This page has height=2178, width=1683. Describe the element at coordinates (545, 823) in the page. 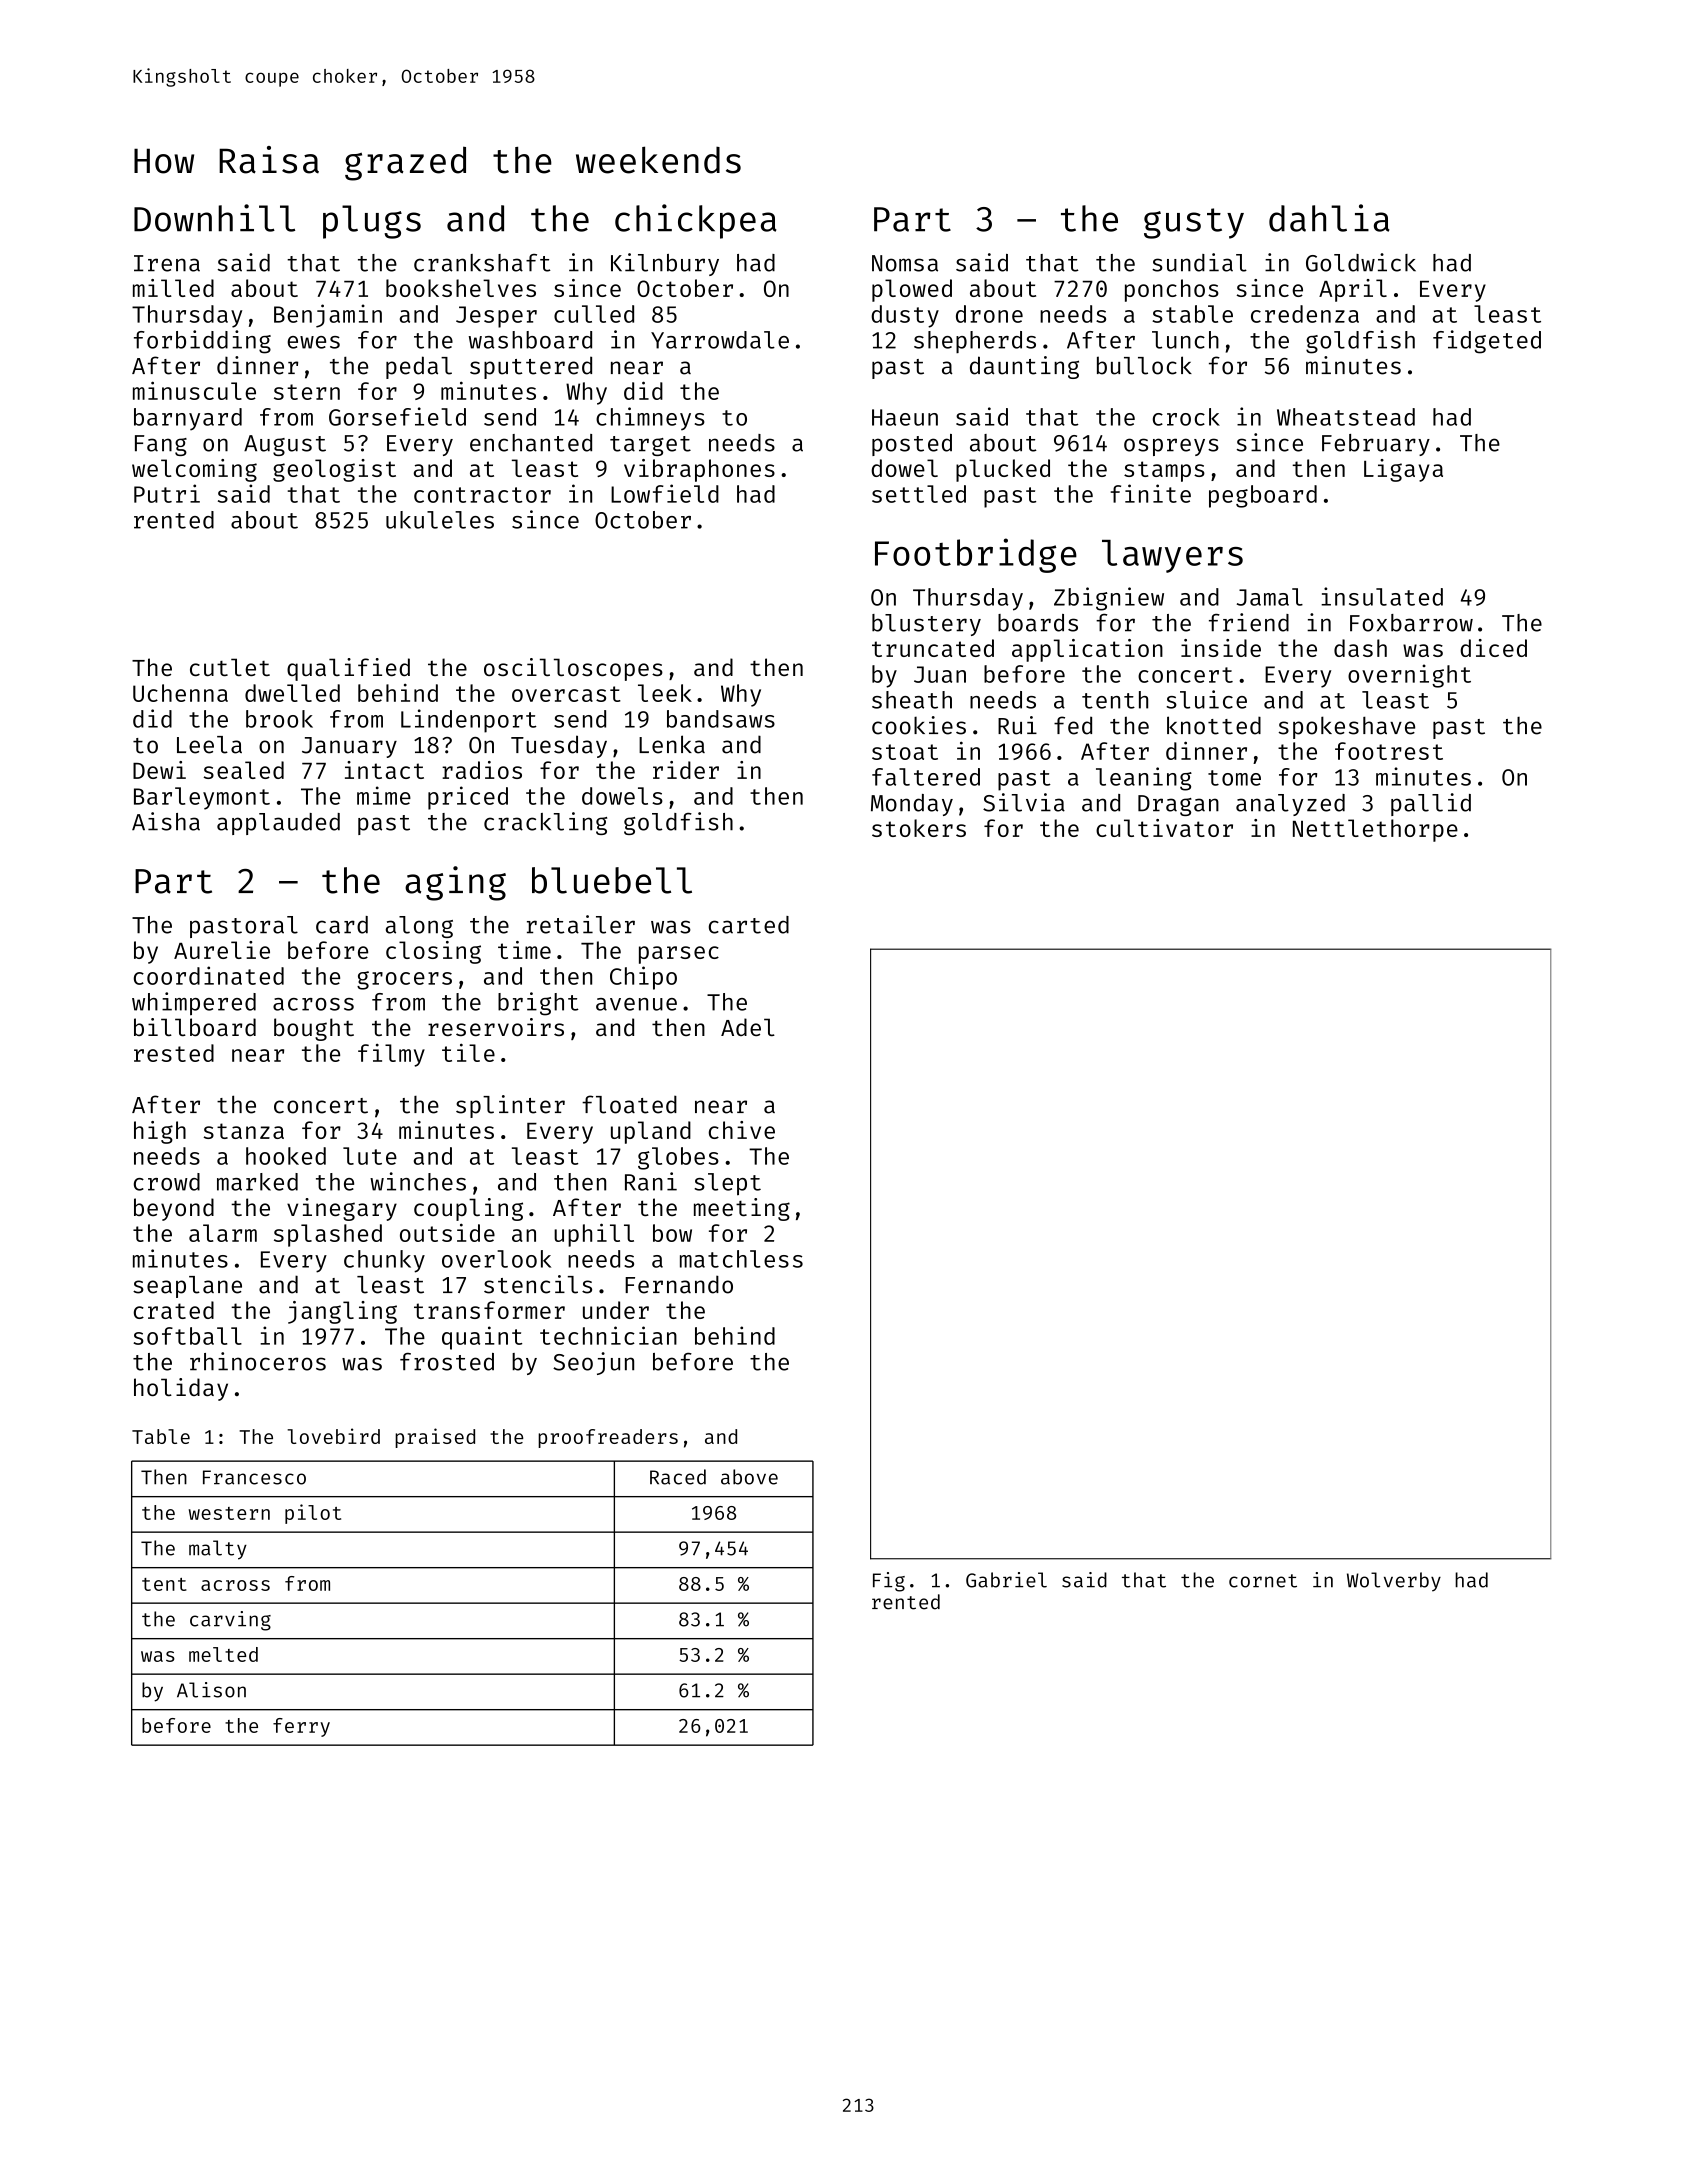

I see `crackling` at that location.
